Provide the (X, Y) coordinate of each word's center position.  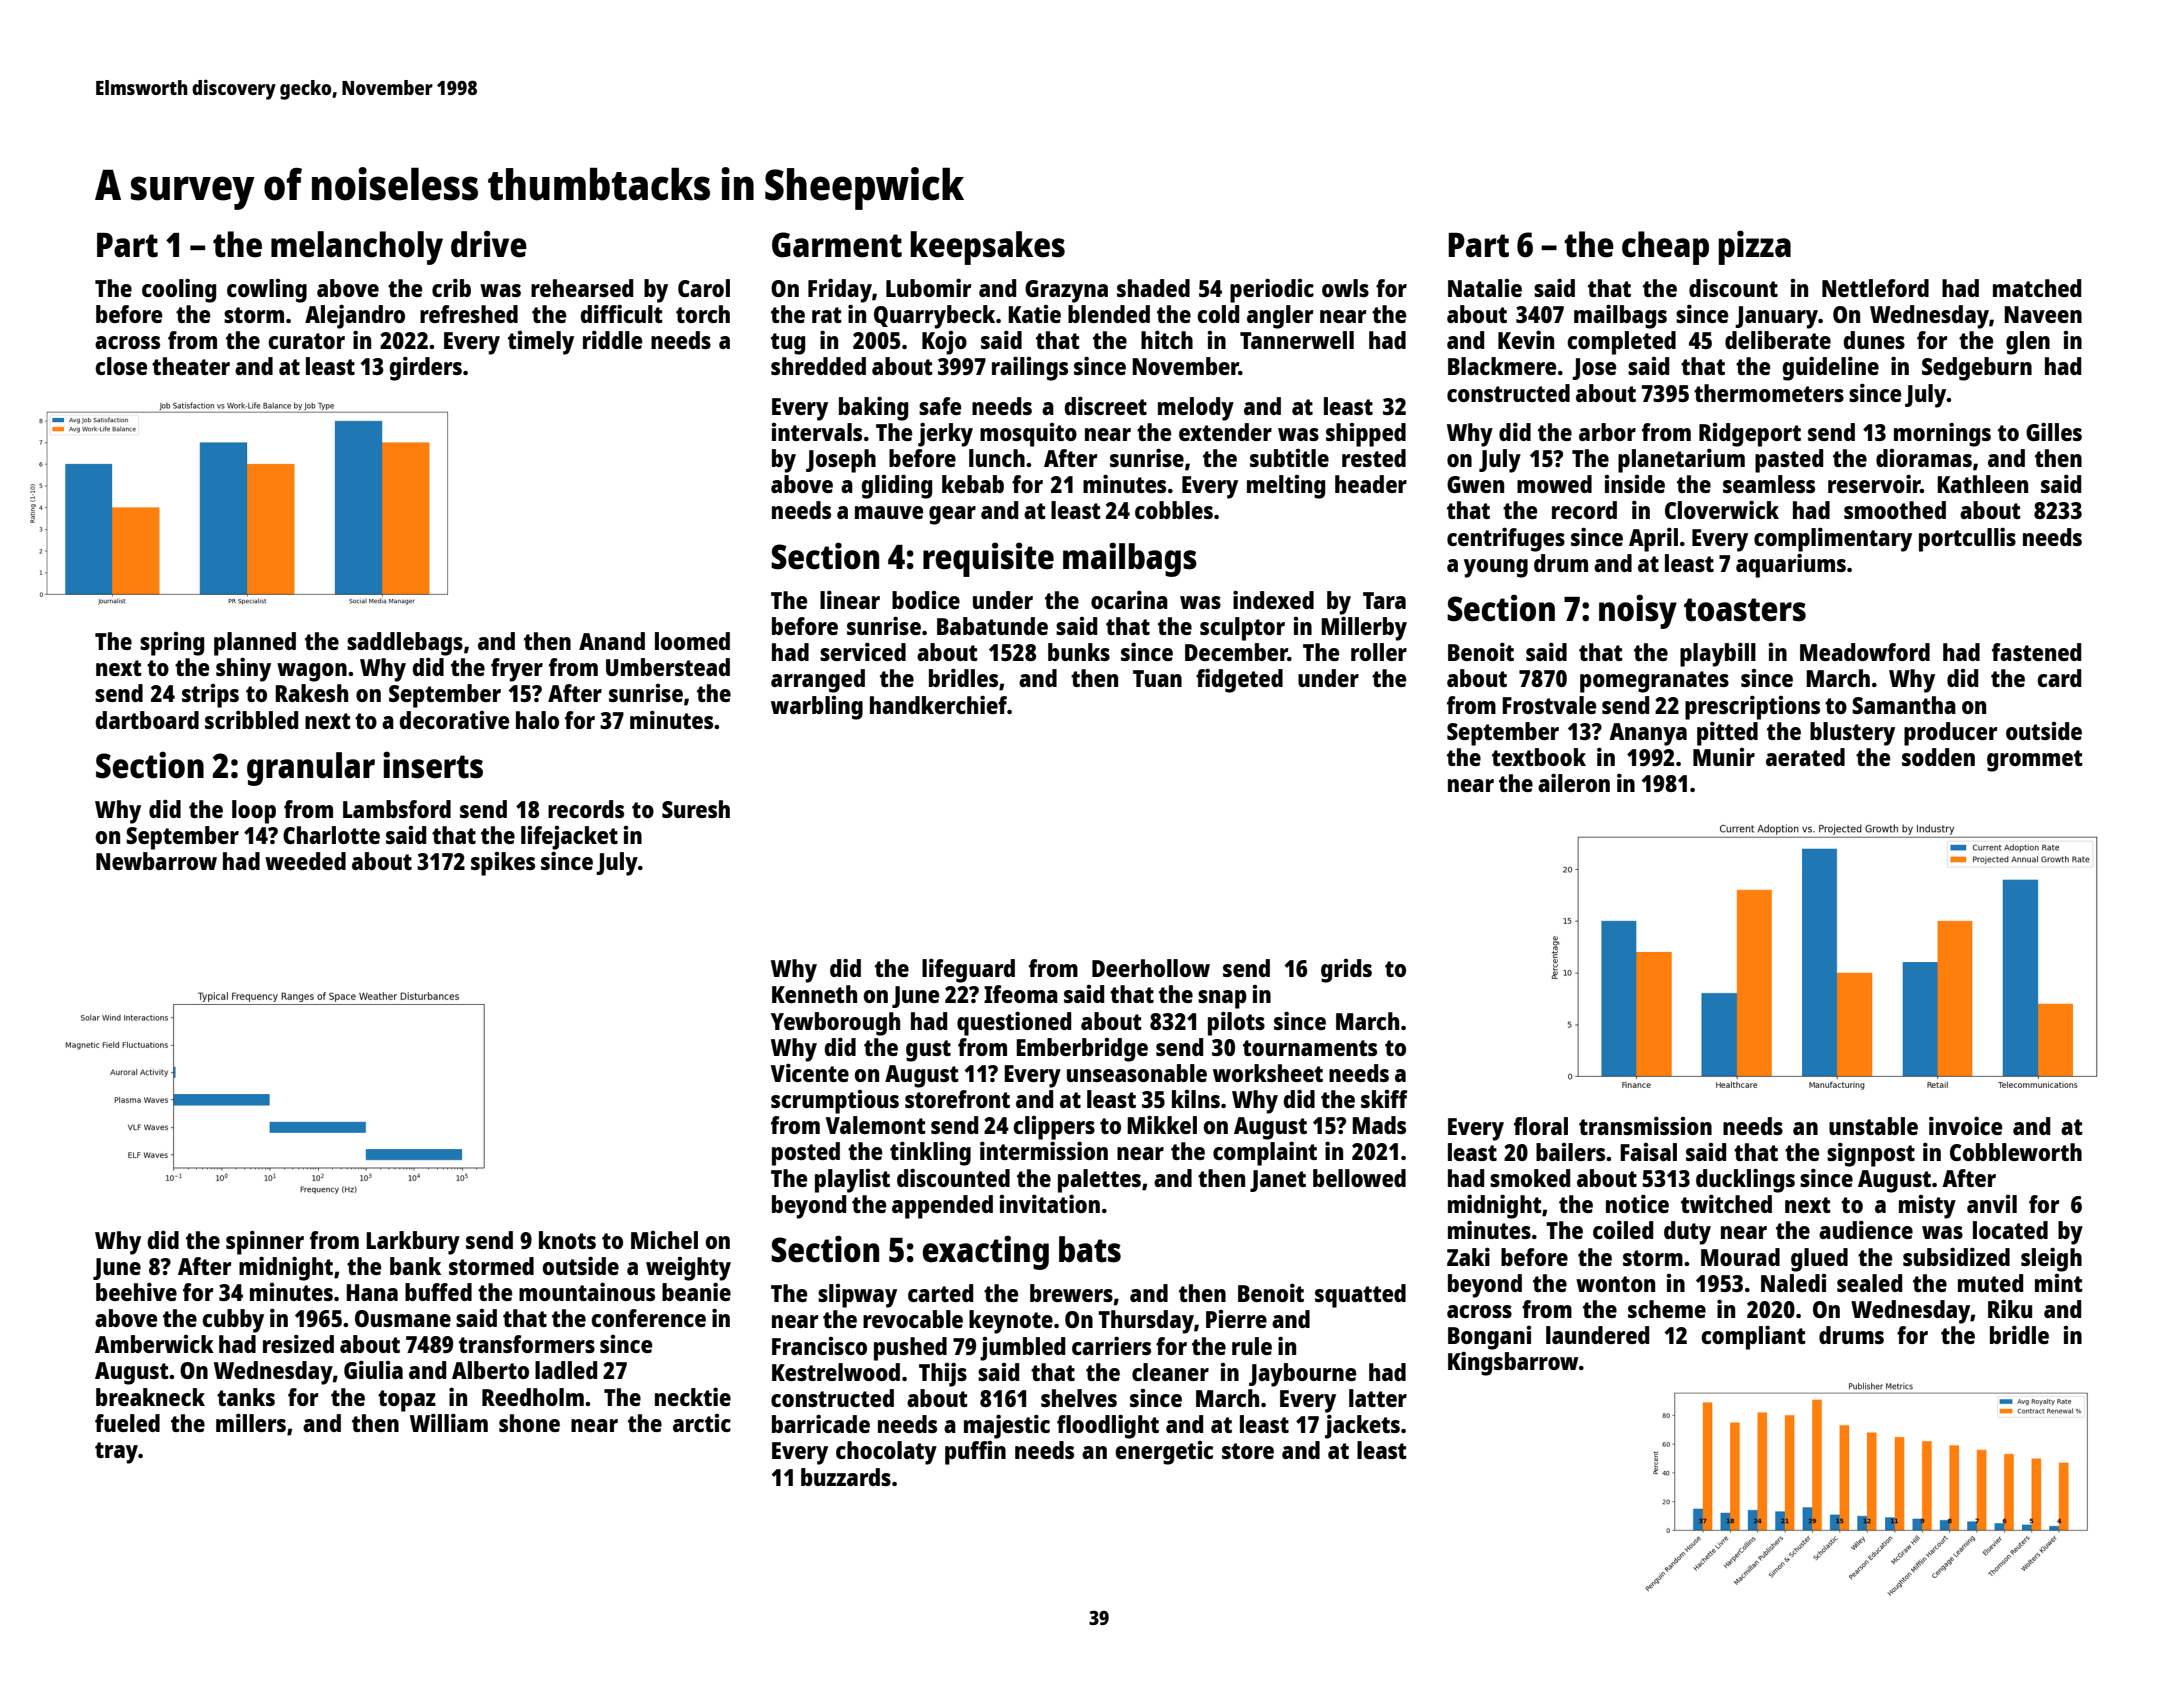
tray (116, 1453)
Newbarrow (156, 861)
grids (1346, 971)
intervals (817, 432)
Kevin (1526, 339)
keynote (1011, 1322)
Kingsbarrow (1513, 1363)
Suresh (696, 809)
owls (1345, 288)
